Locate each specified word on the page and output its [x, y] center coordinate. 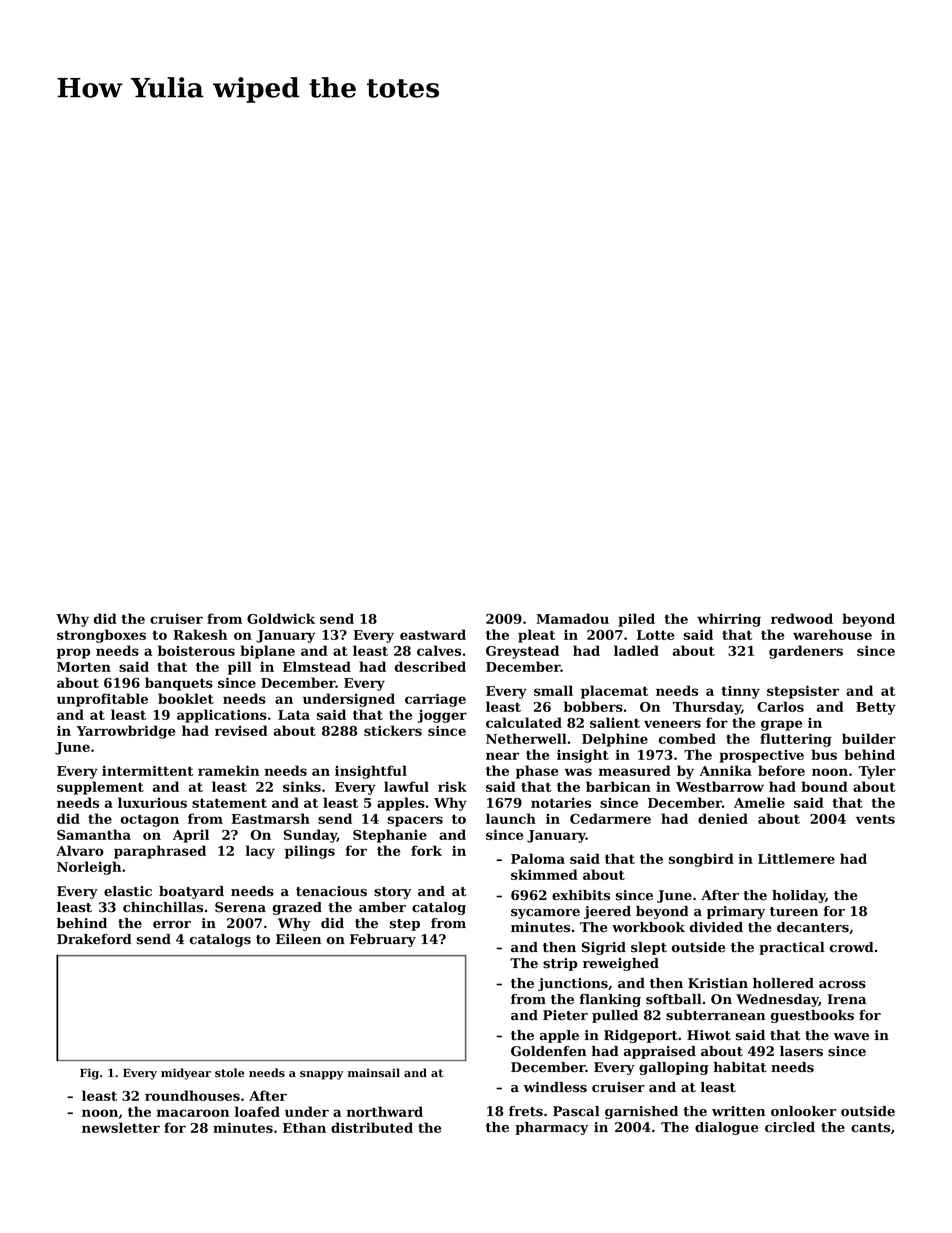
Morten [84, 667]
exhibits [581, 895]
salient [615, 722]
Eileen [298, 939]
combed [687, 738]
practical [792, 948]
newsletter [121, 1127]
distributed [372, 1127]
